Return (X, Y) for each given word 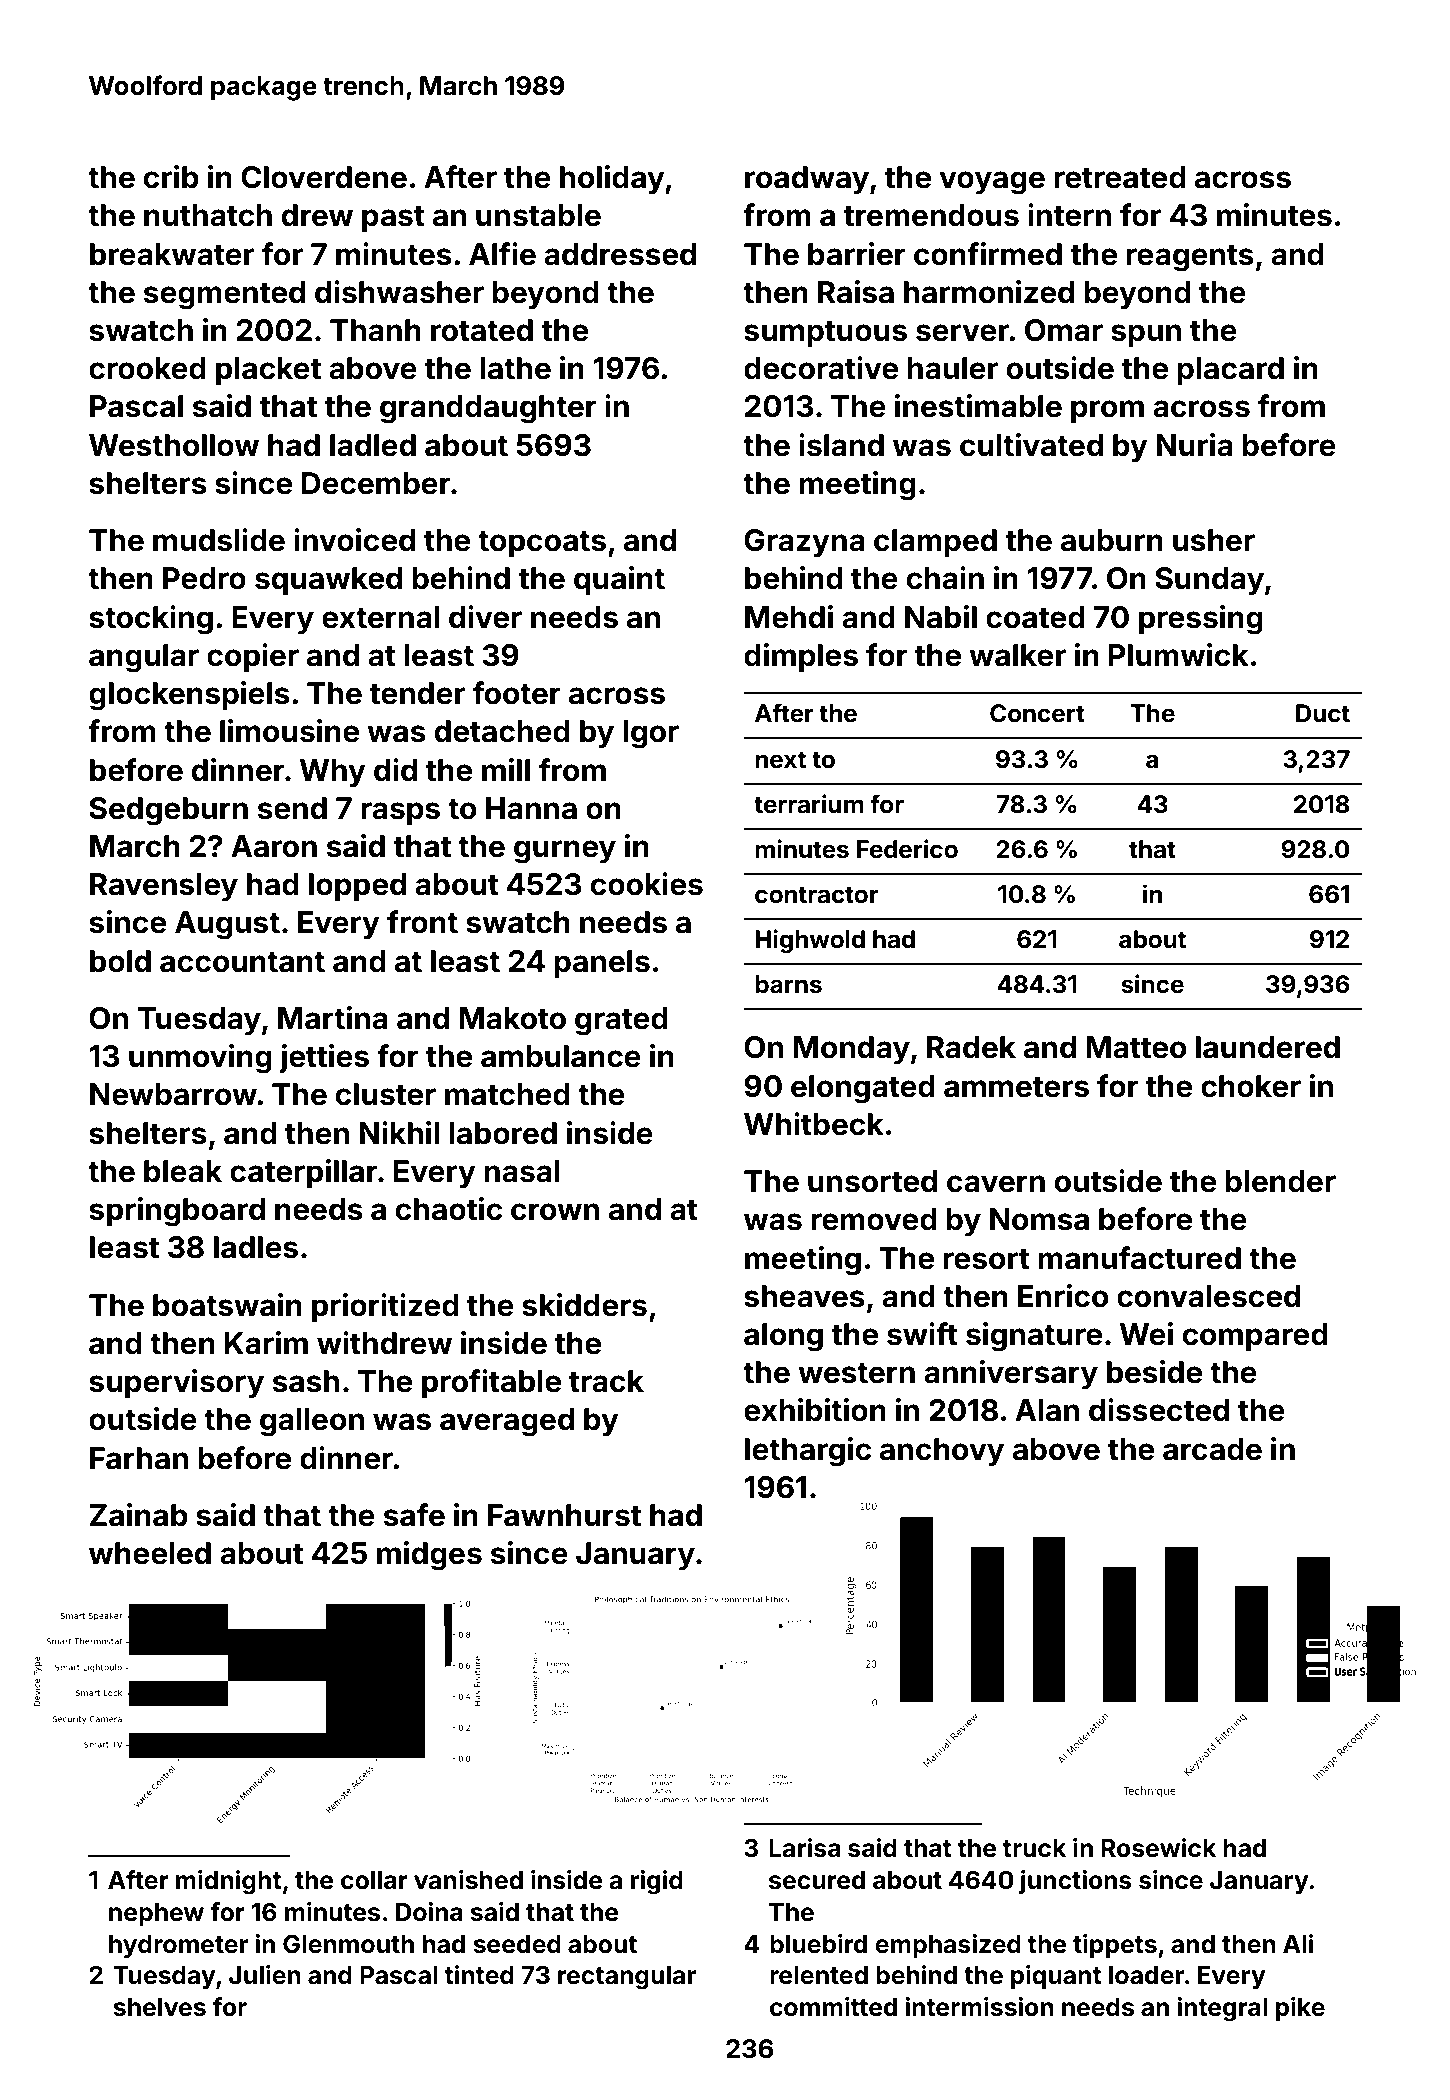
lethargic (808, 1452)
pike (1300, 2009)
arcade (1212, 1449)
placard (1231, 371)
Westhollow (174, 445)
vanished (468, 1880)
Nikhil (400, 1132)
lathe (516, 368)
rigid (657, 1882)
